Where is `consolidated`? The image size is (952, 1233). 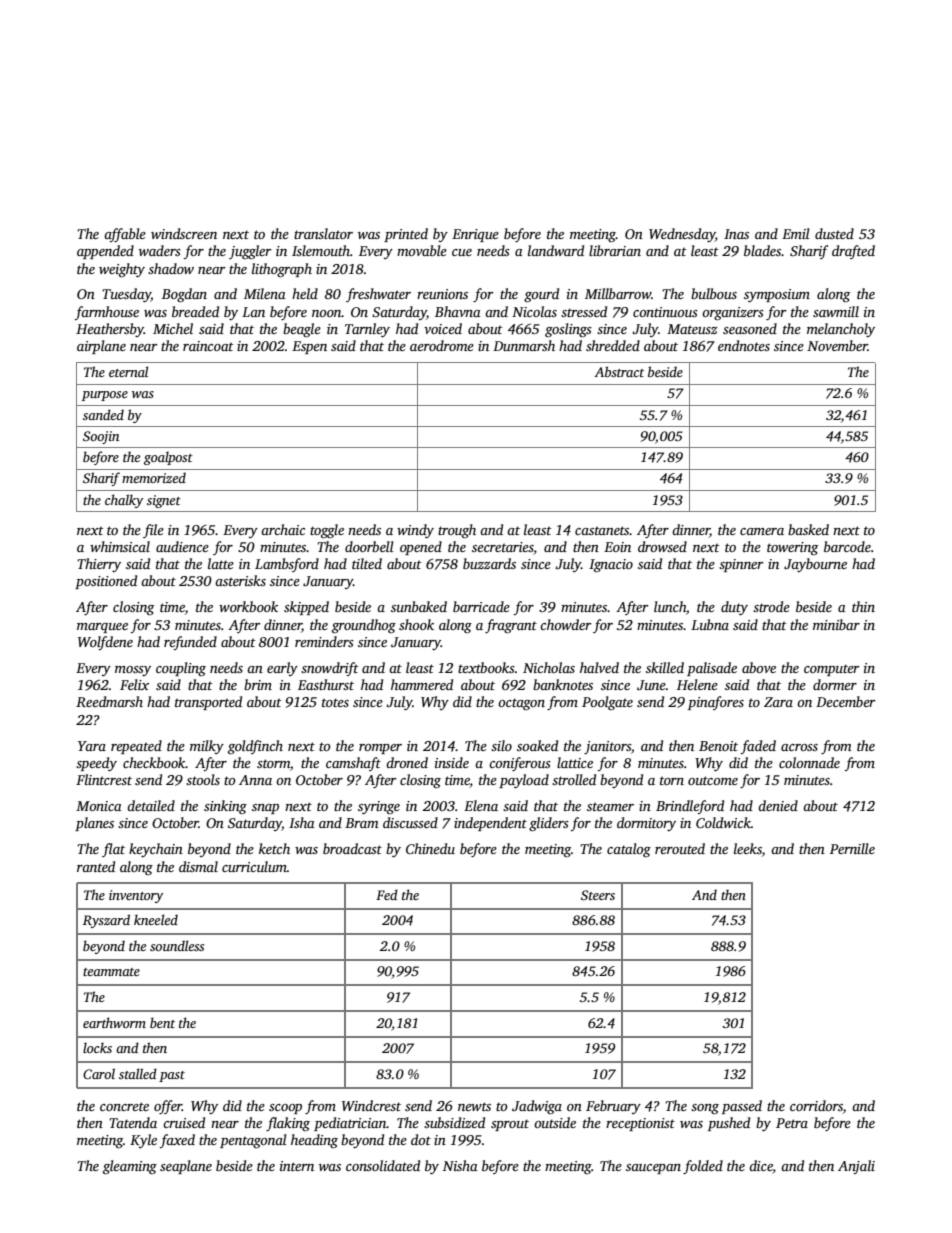
consolidated is located at coordinates (383, 1165).
